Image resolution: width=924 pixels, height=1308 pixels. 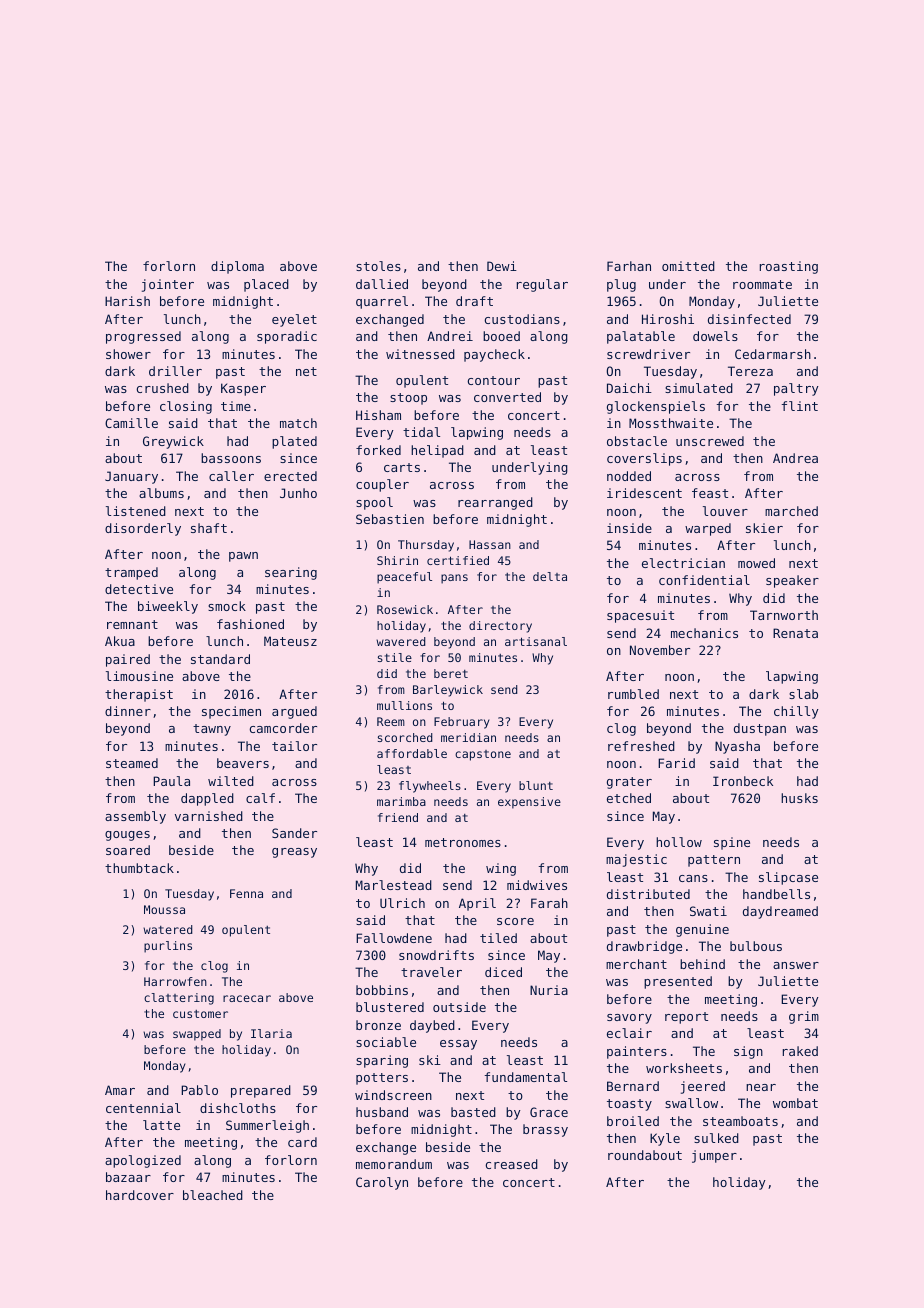 I want to click on obstacle, so click(x=637, y=441).
